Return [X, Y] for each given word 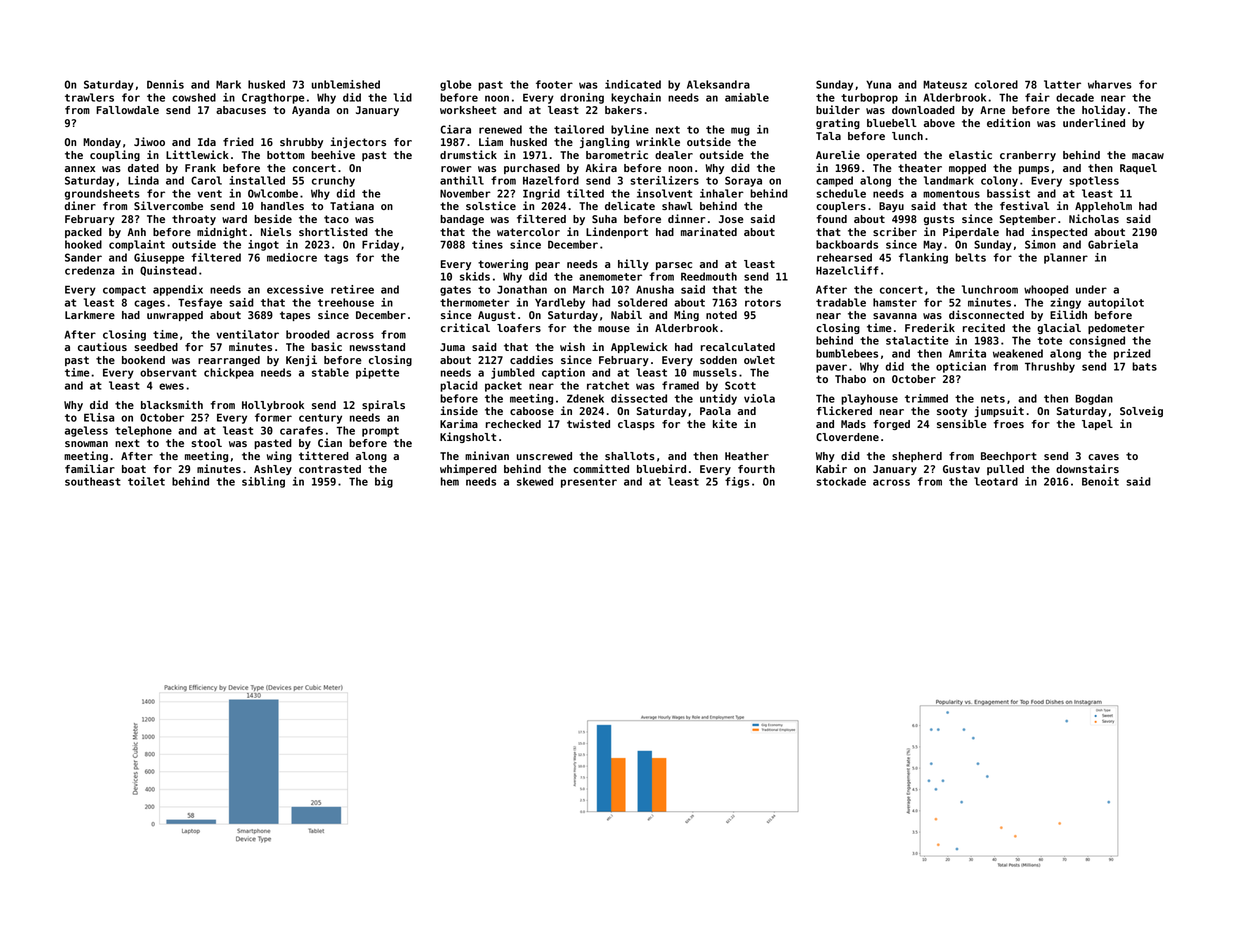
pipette [377, 373]
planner [1066, 258]
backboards [847, 244]
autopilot [1116, 303]
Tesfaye [200, 303]
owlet [759, 360]
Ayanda [311, 111]
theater [920, 168]
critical [465, 327]
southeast [93, 481]
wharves [1110, 84]
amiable [747, 97]
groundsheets [102, 194]
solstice [491, 205]
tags [336, 259]
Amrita [967, 353]
